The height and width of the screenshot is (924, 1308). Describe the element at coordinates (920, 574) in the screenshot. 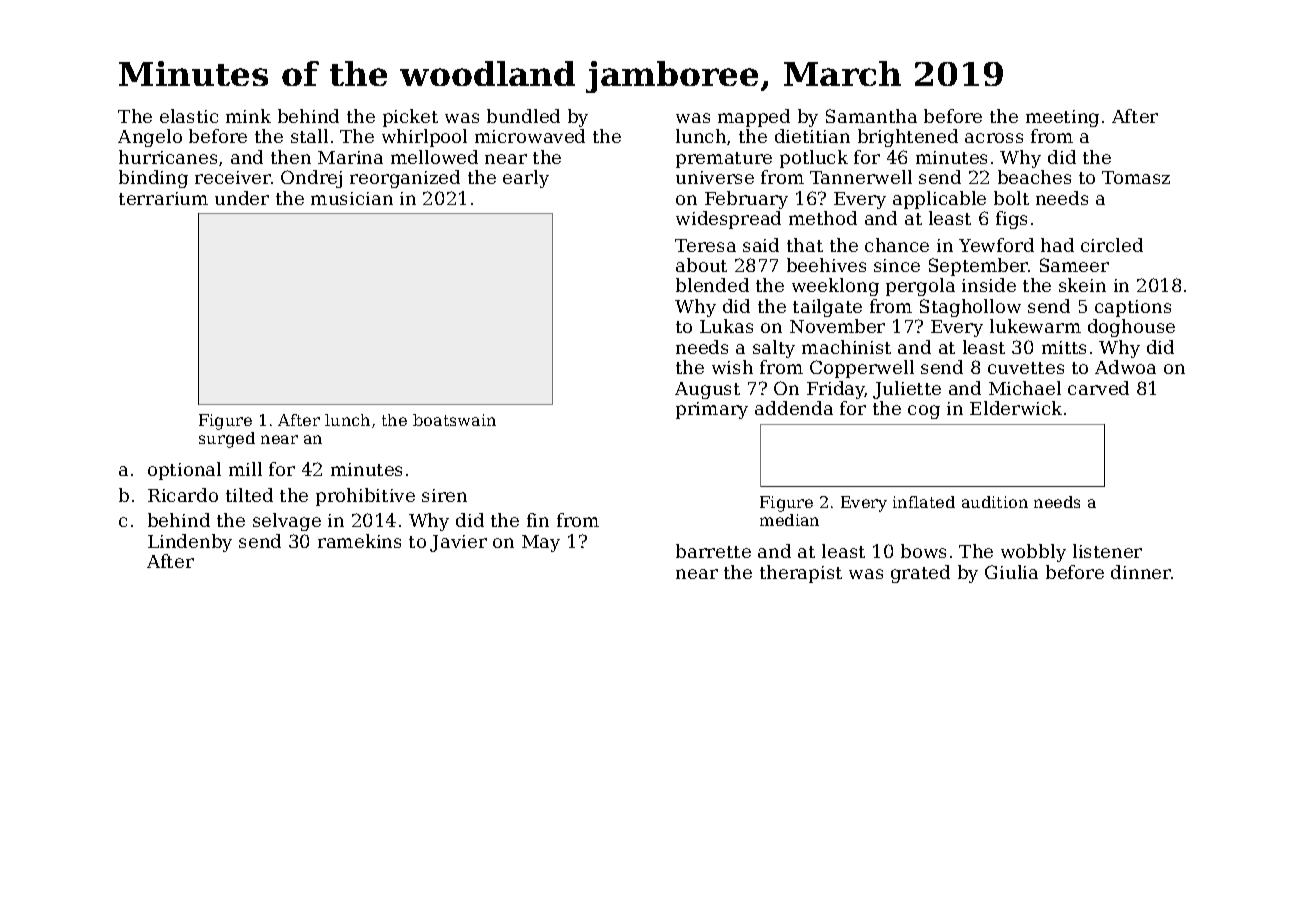

I see `grated` at that location.
